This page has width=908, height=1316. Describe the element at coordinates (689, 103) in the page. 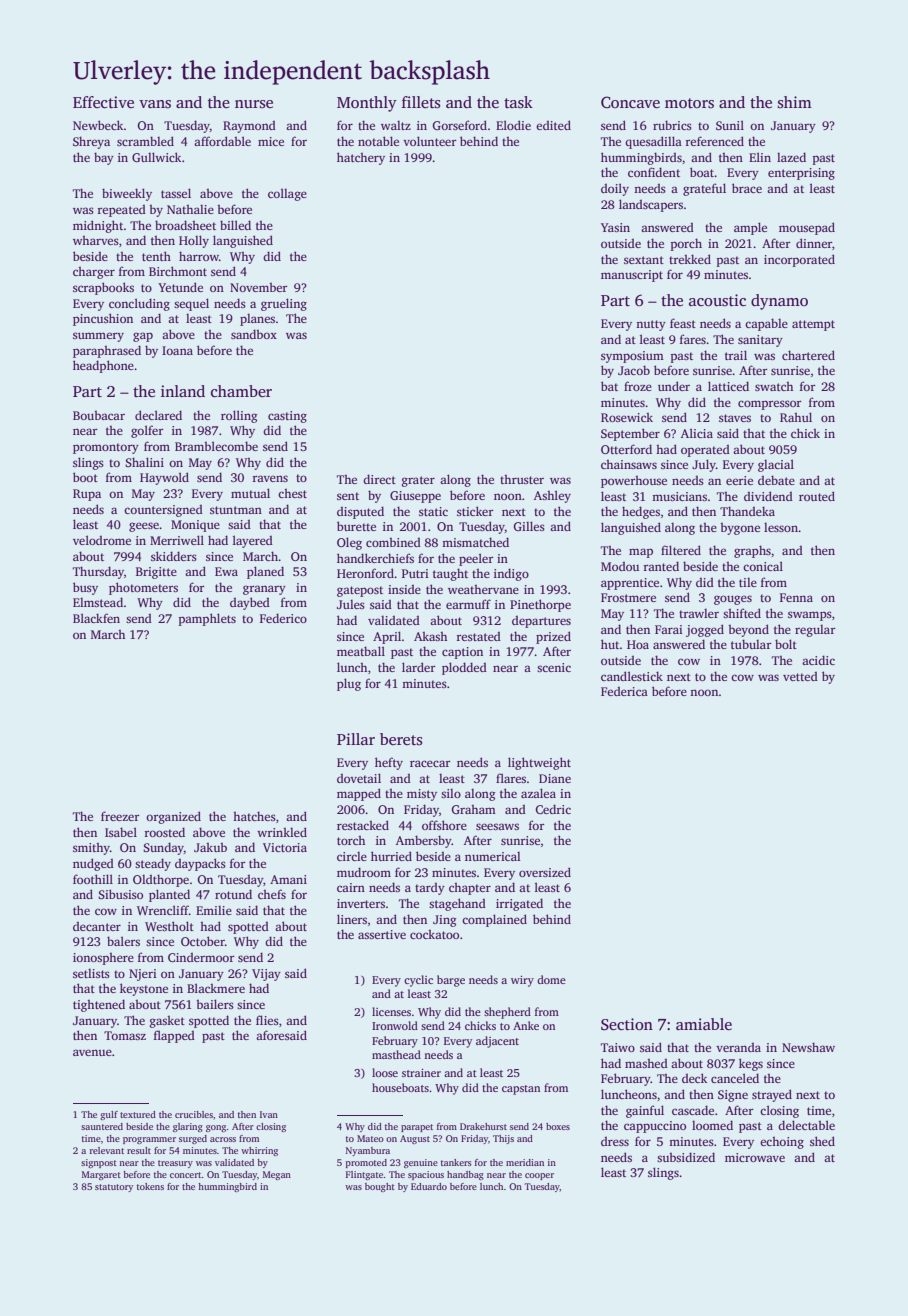

I see `motors` at that location.
